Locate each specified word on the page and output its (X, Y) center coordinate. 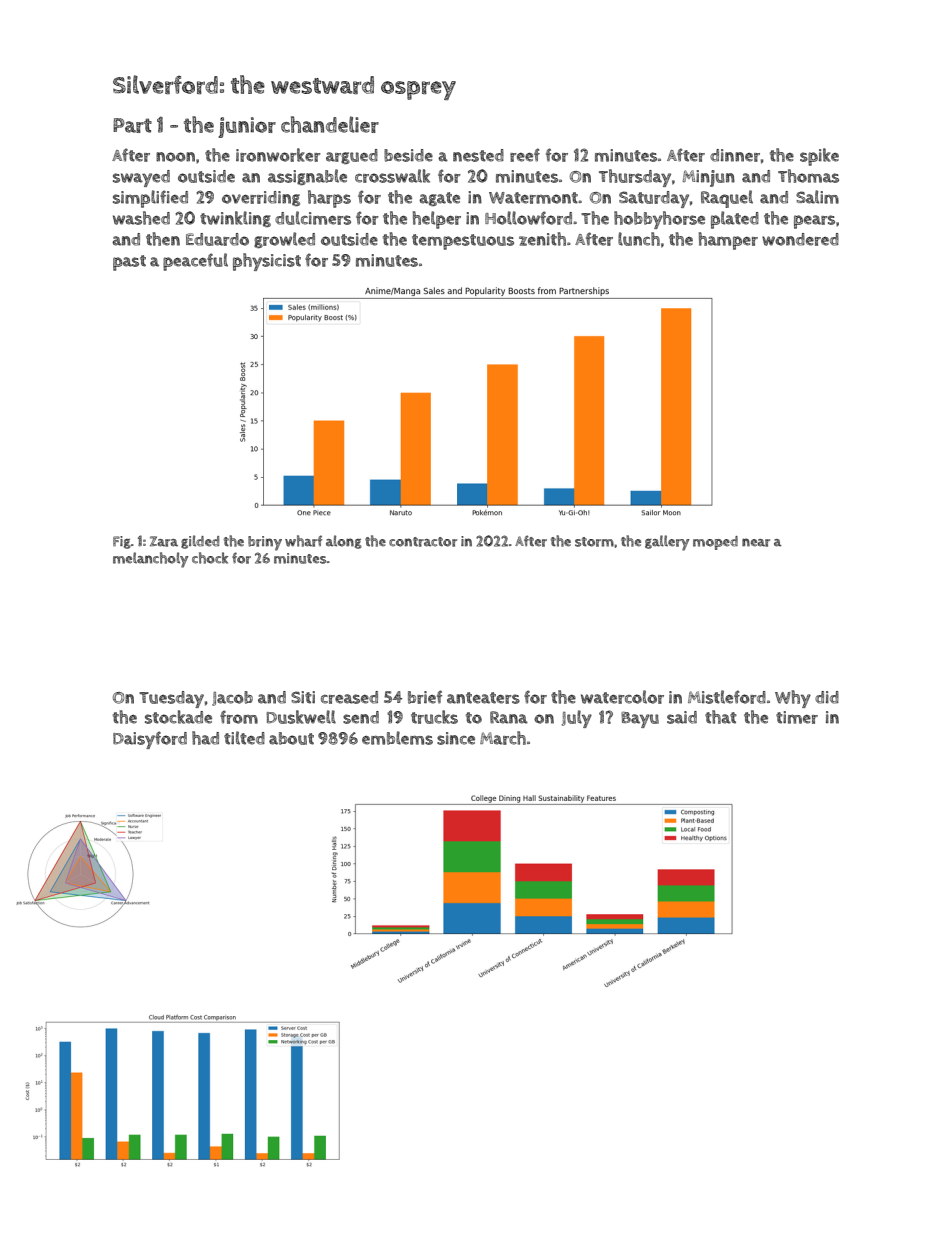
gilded (200, 542)
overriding (261, 198)
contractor (423, 542)
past (129, 263)
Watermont (533, 198)
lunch (639, 239)
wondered (800, 239)
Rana (509, 717)
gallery (667, 543)
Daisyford (150, 740)
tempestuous (463, 242)
